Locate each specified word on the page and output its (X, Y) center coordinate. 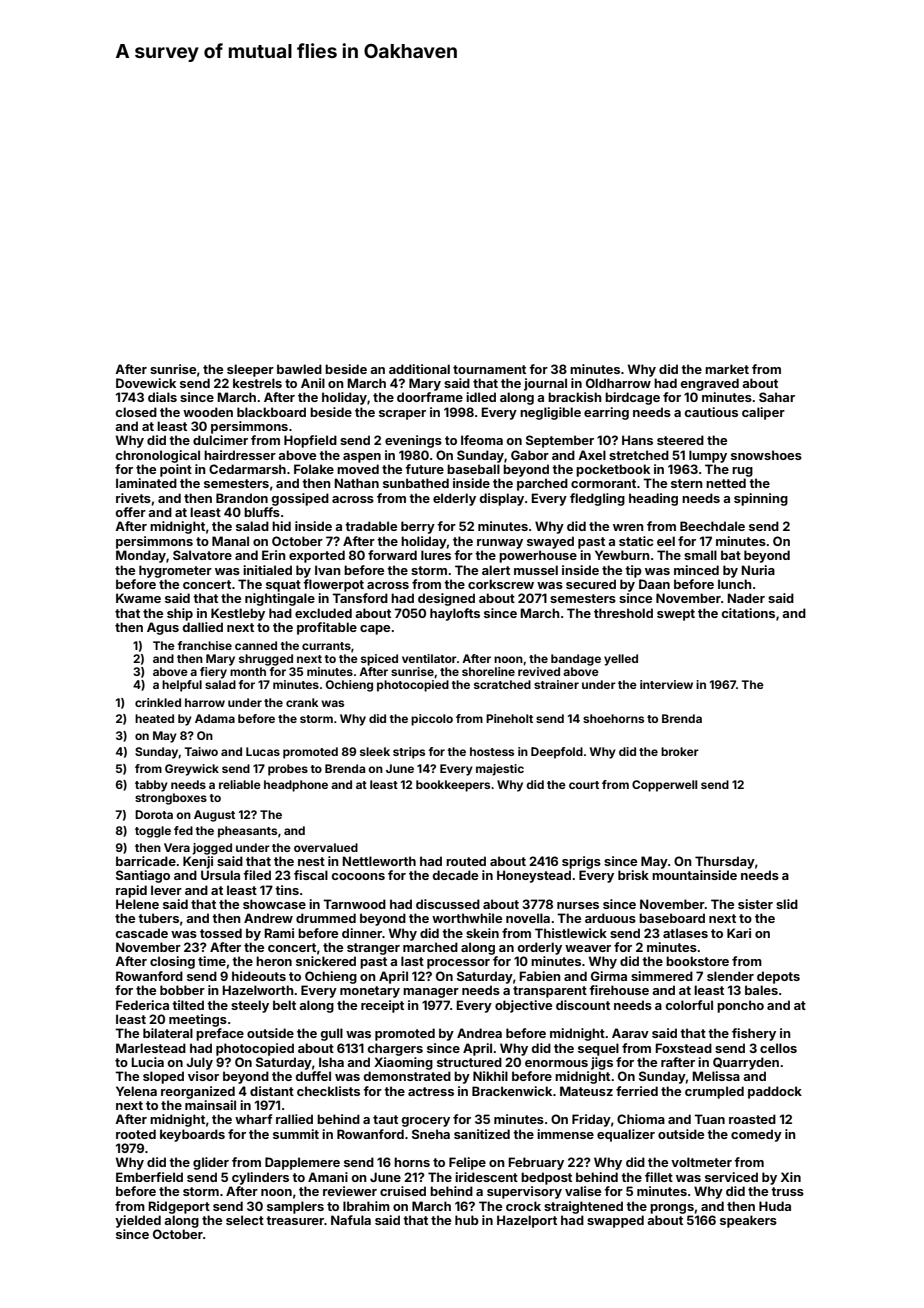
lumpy (708, 456)
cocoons (358, 876)
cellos (778, 1048)
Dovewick (146, 383)
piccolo (432, 720)
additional (419, 369)
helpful (182, 686)
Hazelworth (258, 990)
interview (666, 684)
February (536, 1163)
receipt (382, 1006)
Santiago (143, 876)
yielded (138, 1221)
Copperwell (664, 786)
